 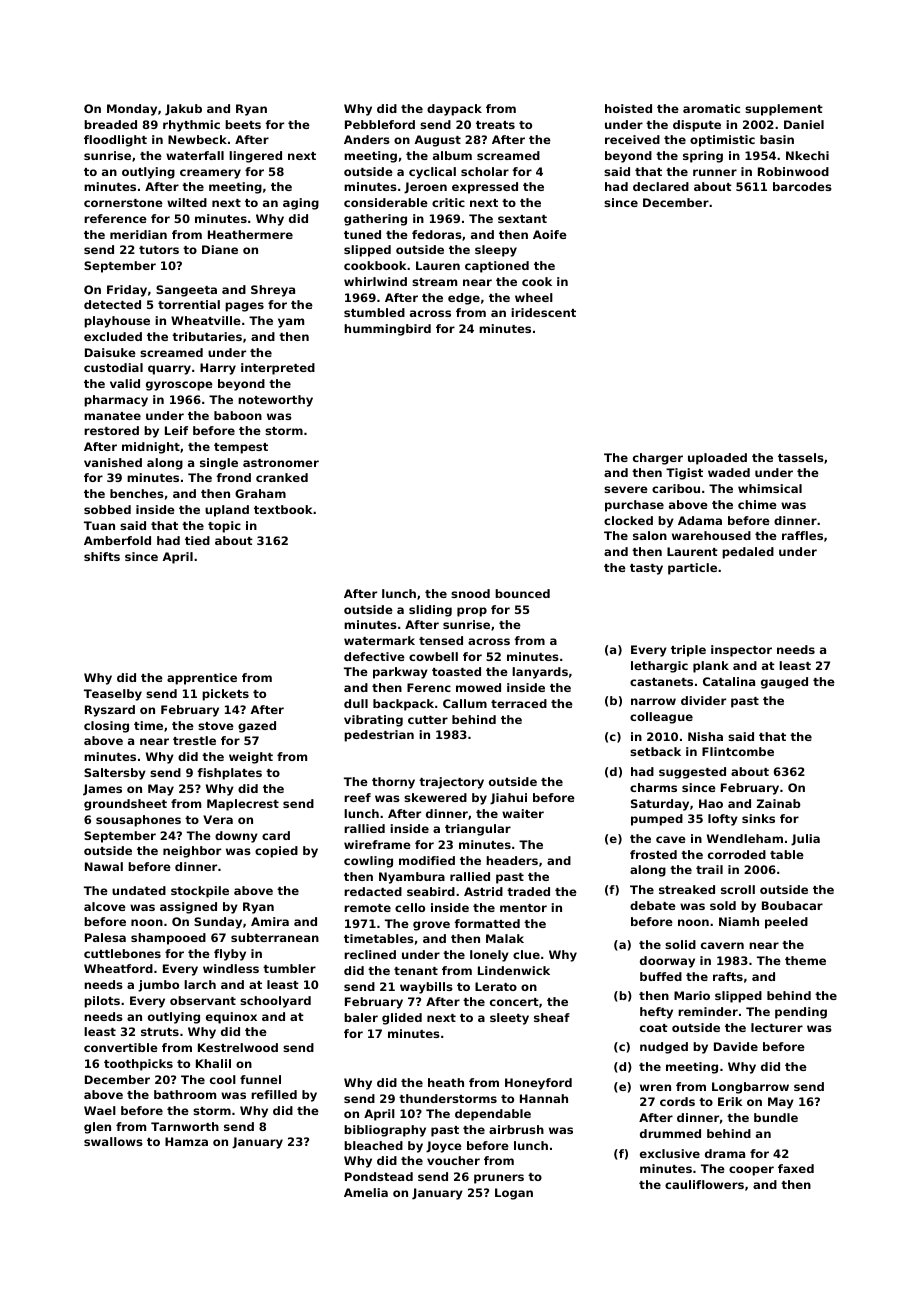 What do you see at coordinates (432, 173) in the screenshot?
I see `cyclical` at bounding box center [432, 173].
